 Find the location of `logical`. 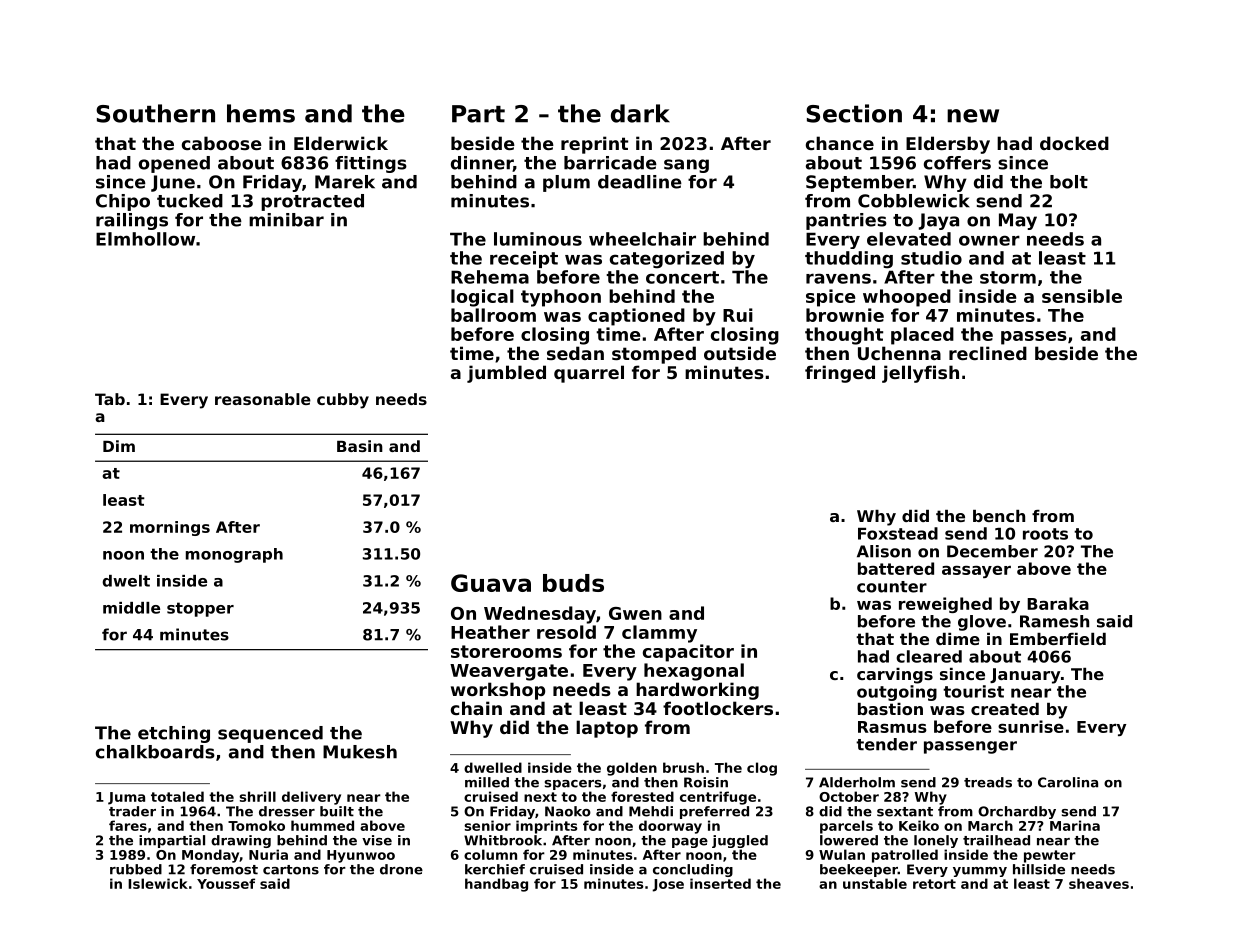

logical is located at coordinates (482, 298).
